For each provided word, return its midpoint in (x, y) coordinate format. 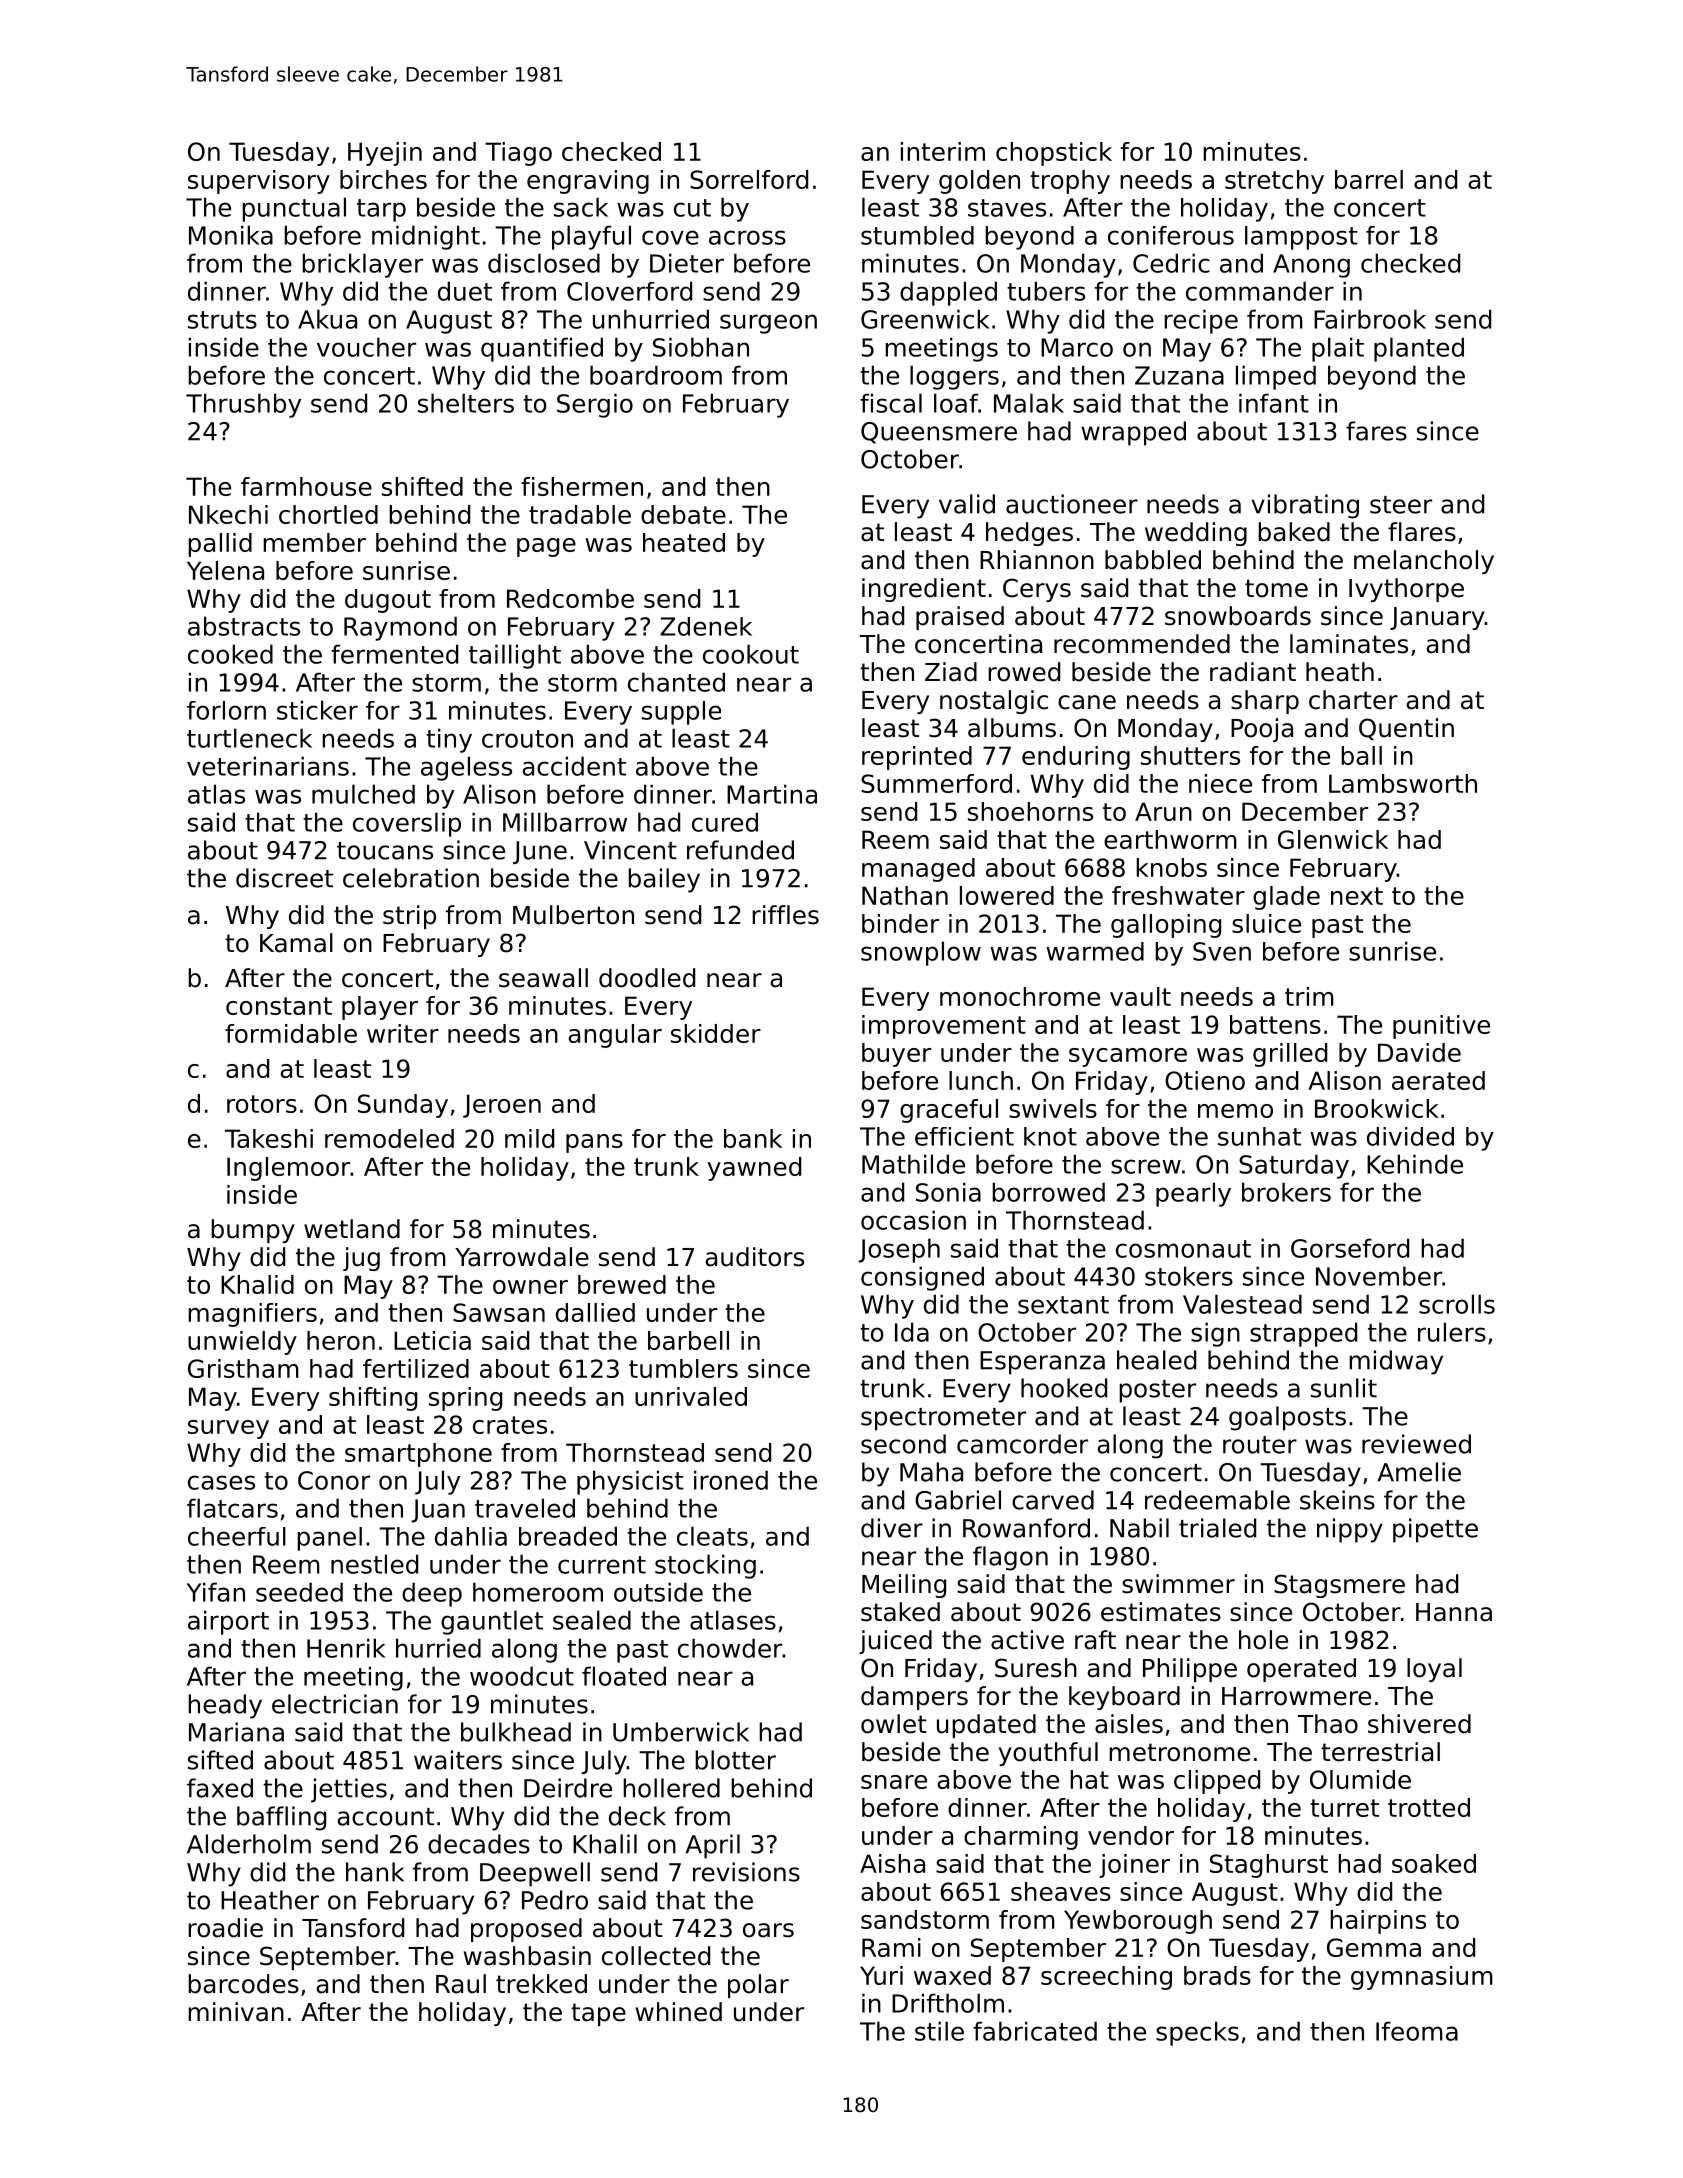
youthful (1048, 1754)
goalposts (1287, 1418)
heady (225, 1706)
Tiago (518, 154)
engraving (588, 182)
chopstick (1054, 154)
